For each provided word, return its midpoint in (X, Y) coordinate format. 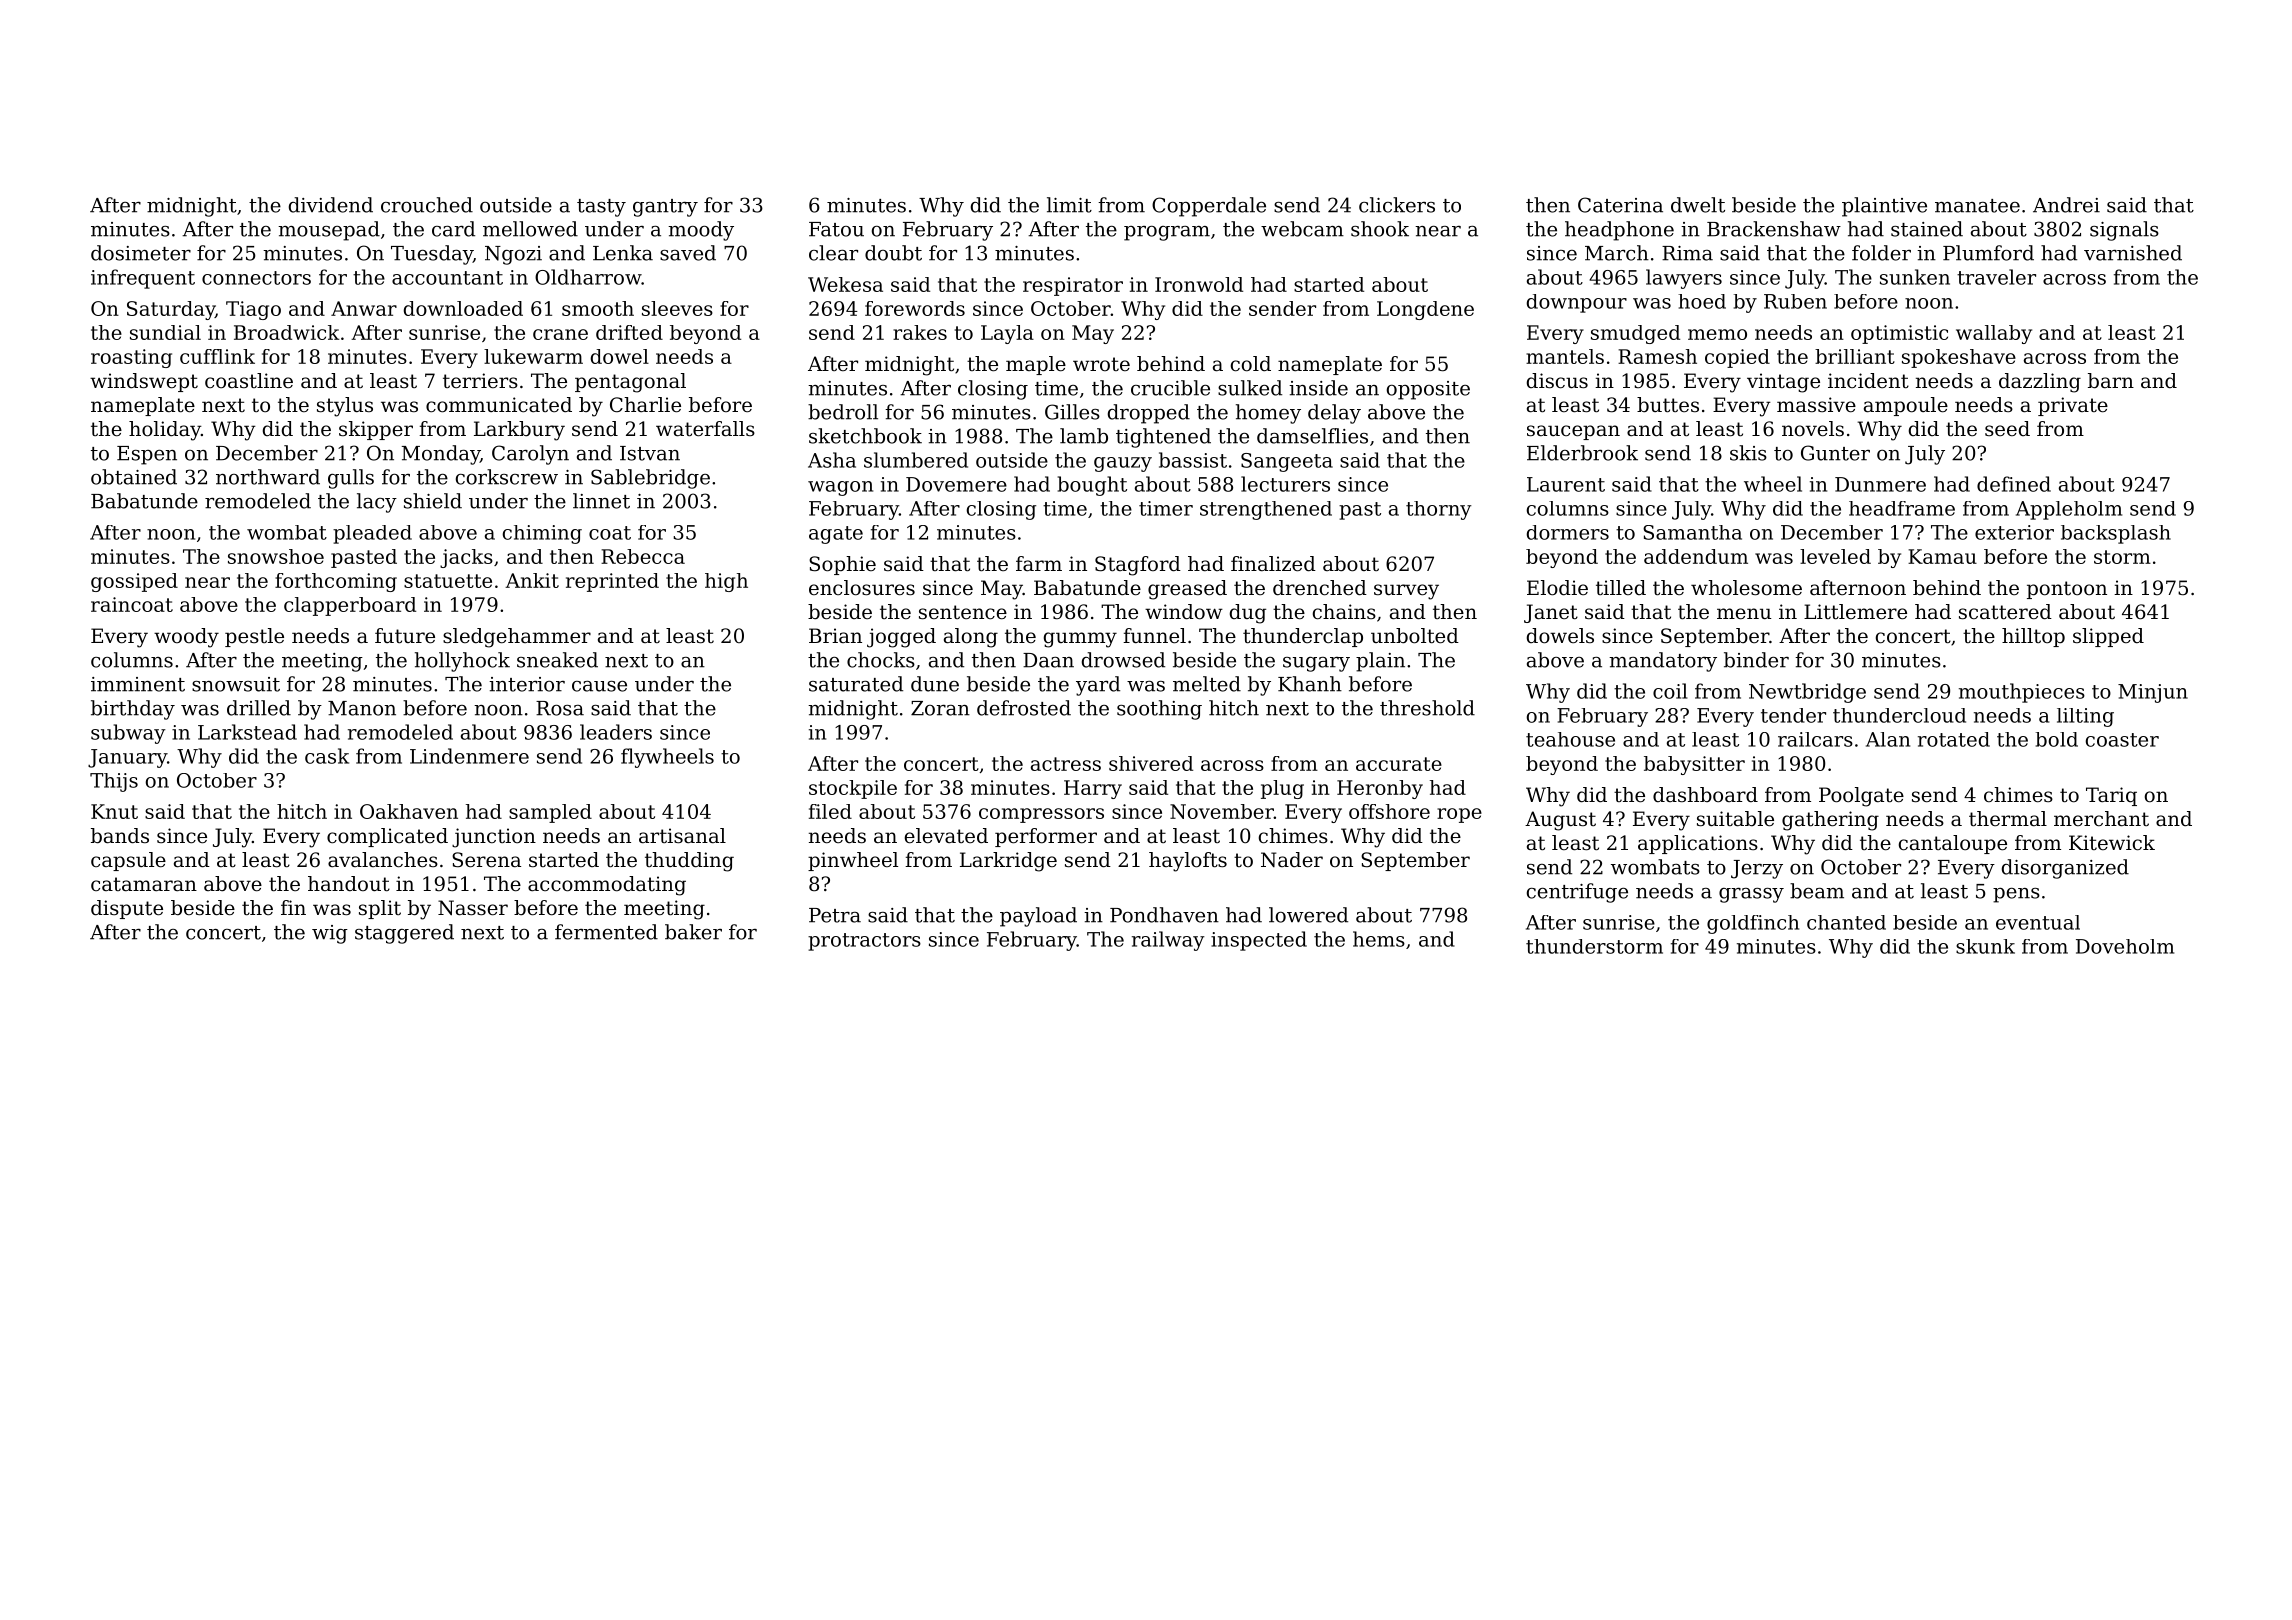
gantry (665, 208)
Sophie (842, 565)
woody (186, 638)
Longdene (1425, 310)
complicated (387, 837)
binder (1756, 660)
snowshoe (276, 556)
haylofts (1188, 862)
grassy (1751, 895)
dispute (127, 909)
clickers (1397, 205)
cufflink (217, 356)
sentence (963, 612)
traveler (1996, 277)
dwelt (1698, 205)
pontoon (2067, 590)
